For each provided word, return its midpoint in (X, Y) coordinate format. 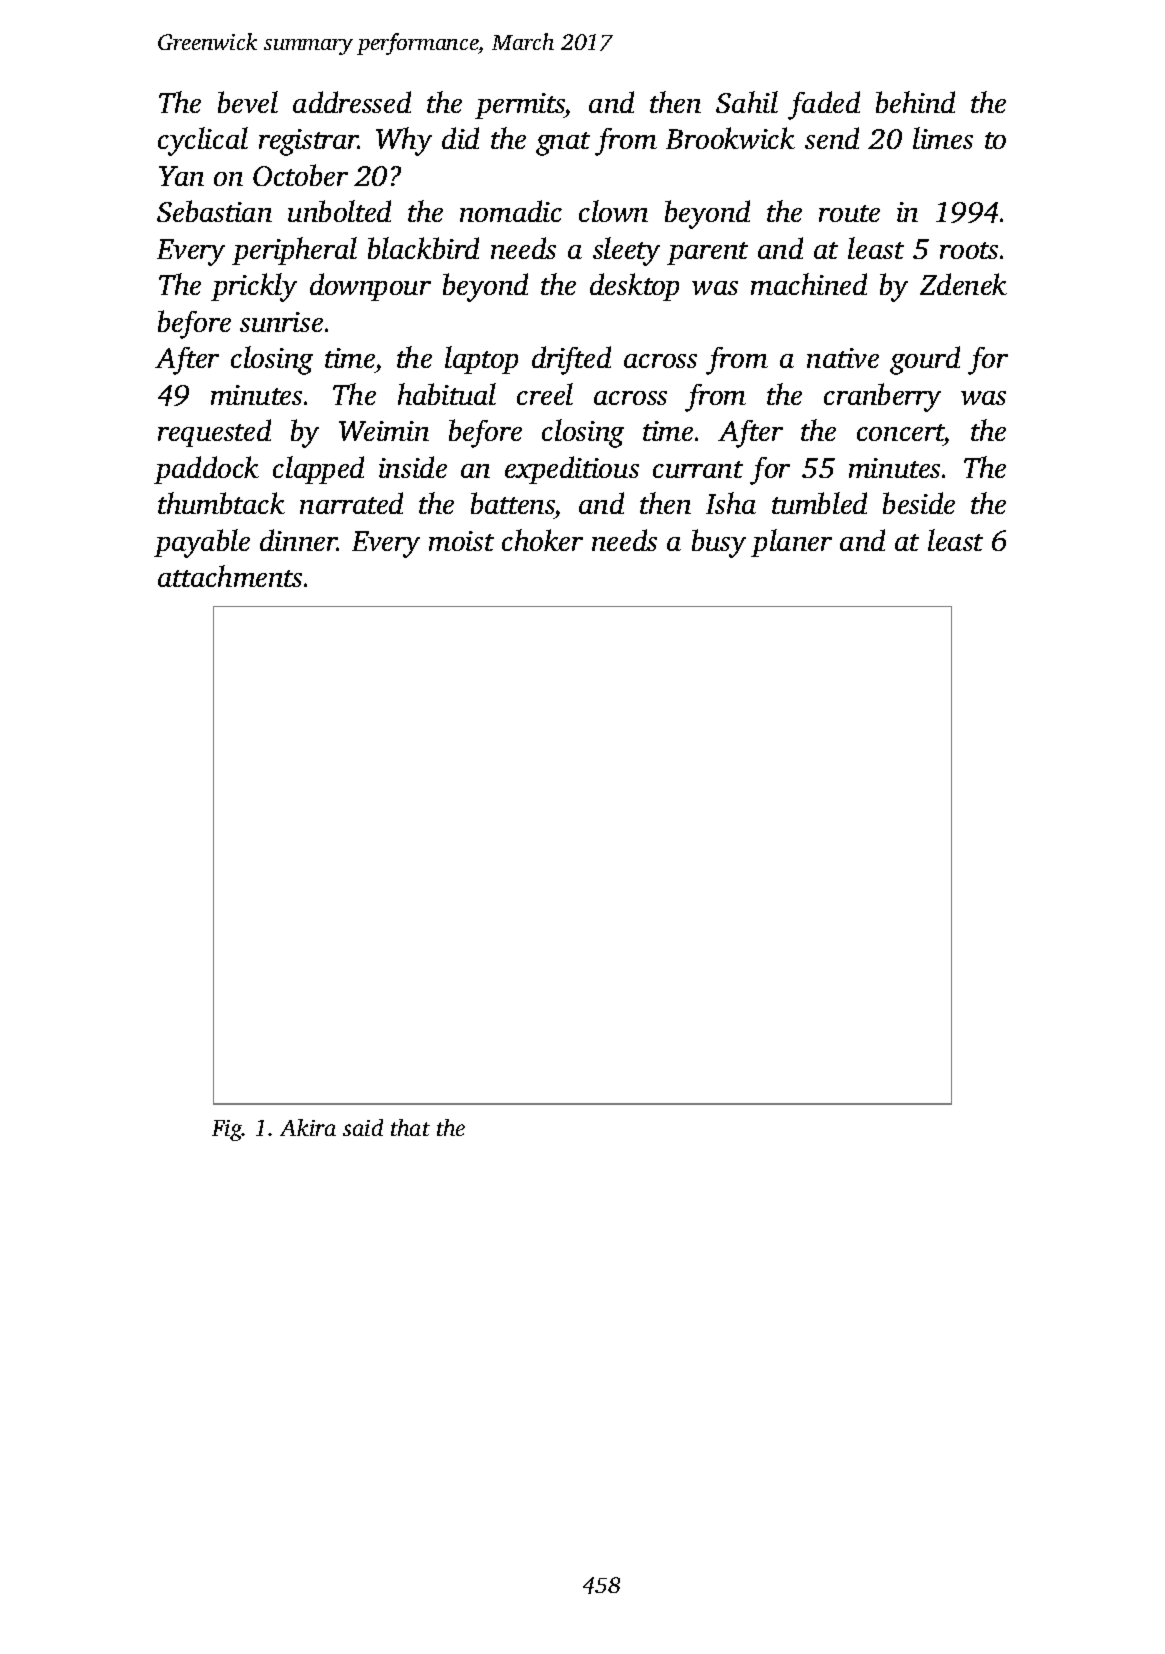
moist (461, 541)
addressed (352, 102)
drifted (571, 360)
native (843, 358)
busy (719, 543)
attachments (230, 576)
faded (824, 105)
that (410, 1127)
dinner (298, 540)
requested (214, 433)
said (363, 1127)
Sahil (747, 102)
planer (791, 543)
